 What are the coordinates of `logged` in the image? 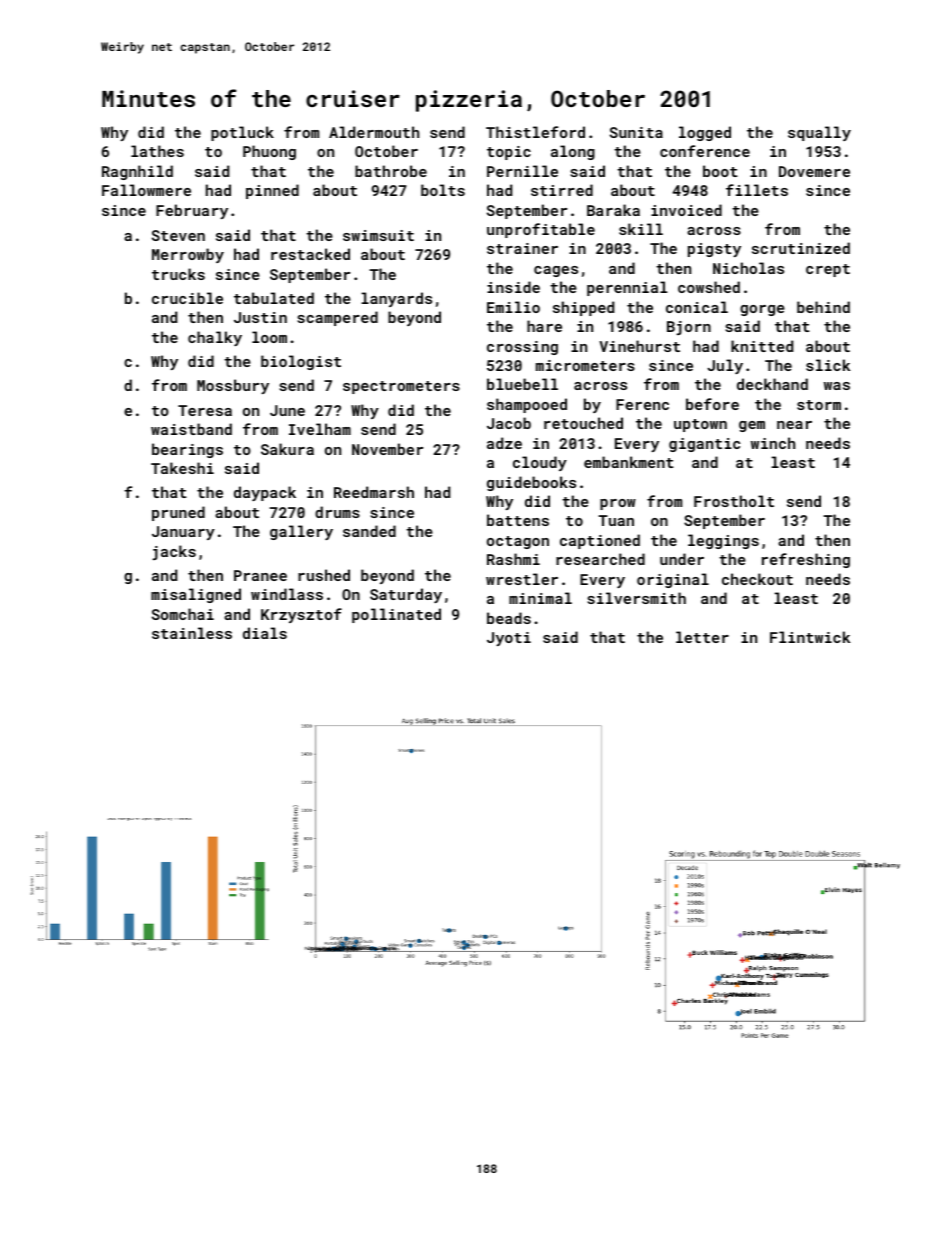 It's located at (705, 133).
